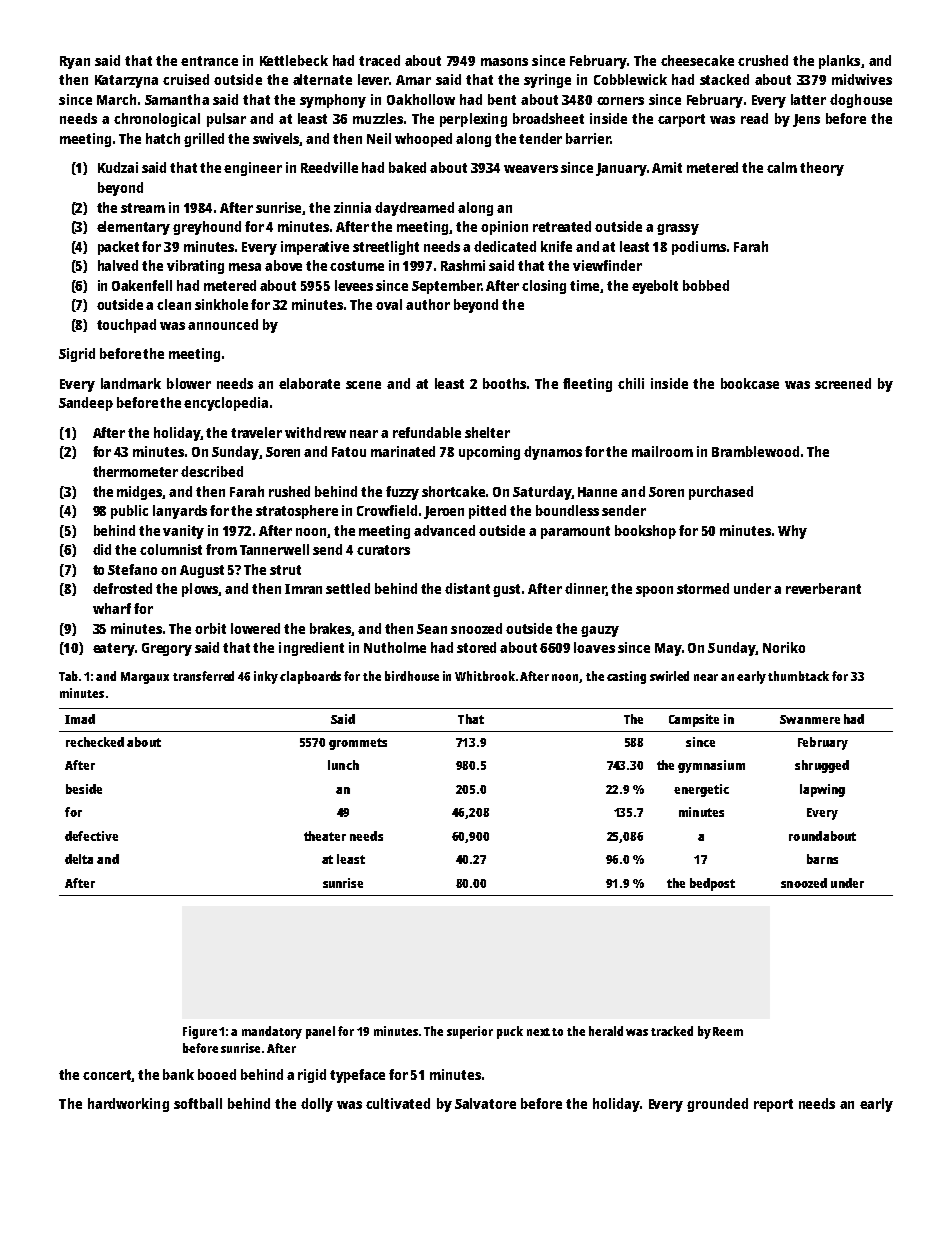 This page has height=1233, width=952. I want to click on cheesecake, so click(697, 60).
